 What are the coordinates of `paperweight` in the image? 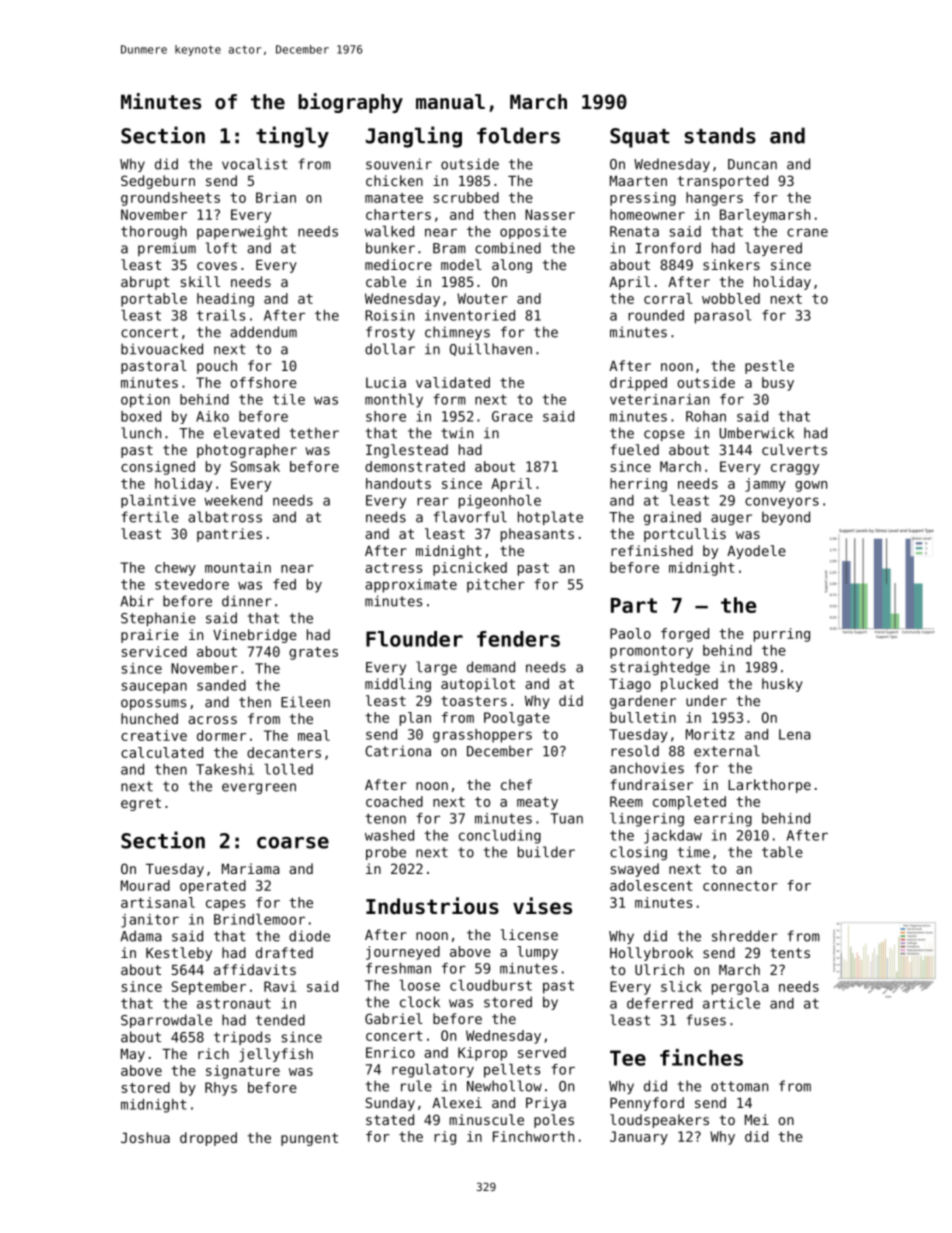 It's located at (242, 233).
